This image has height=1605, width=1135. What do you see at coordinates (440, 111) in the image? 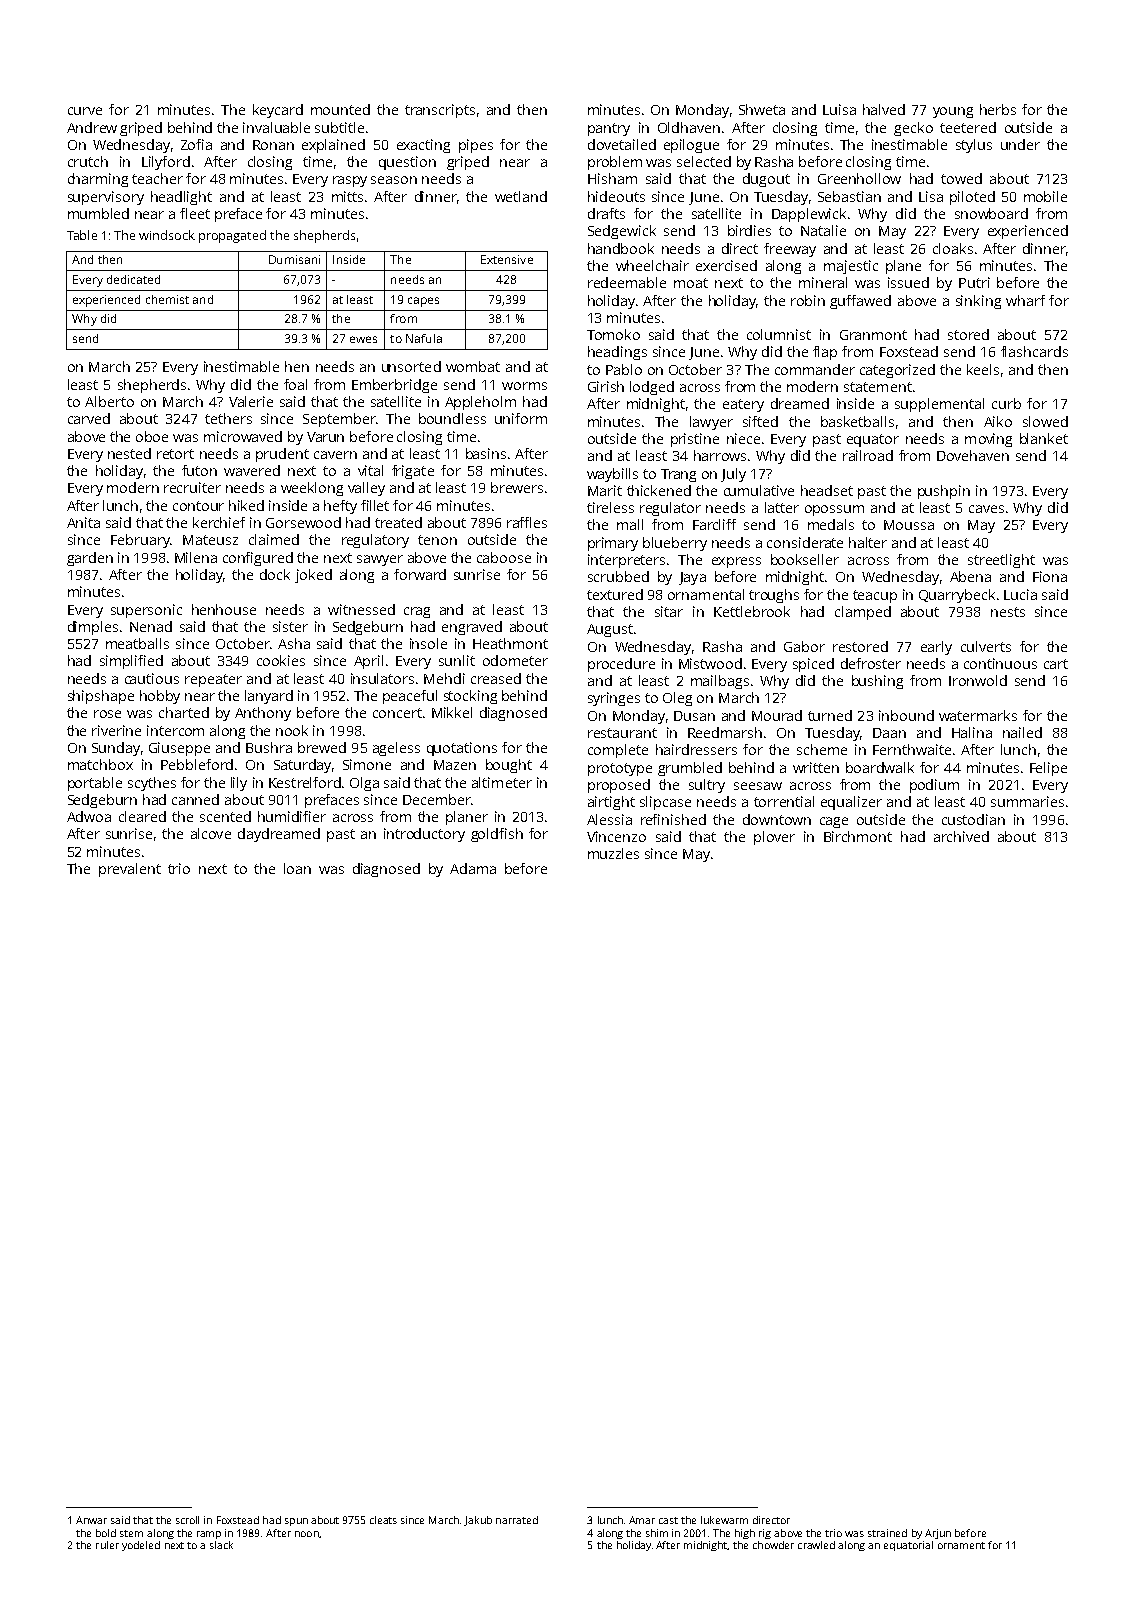
I see `transcripts` at bounding box center [440, 111].
